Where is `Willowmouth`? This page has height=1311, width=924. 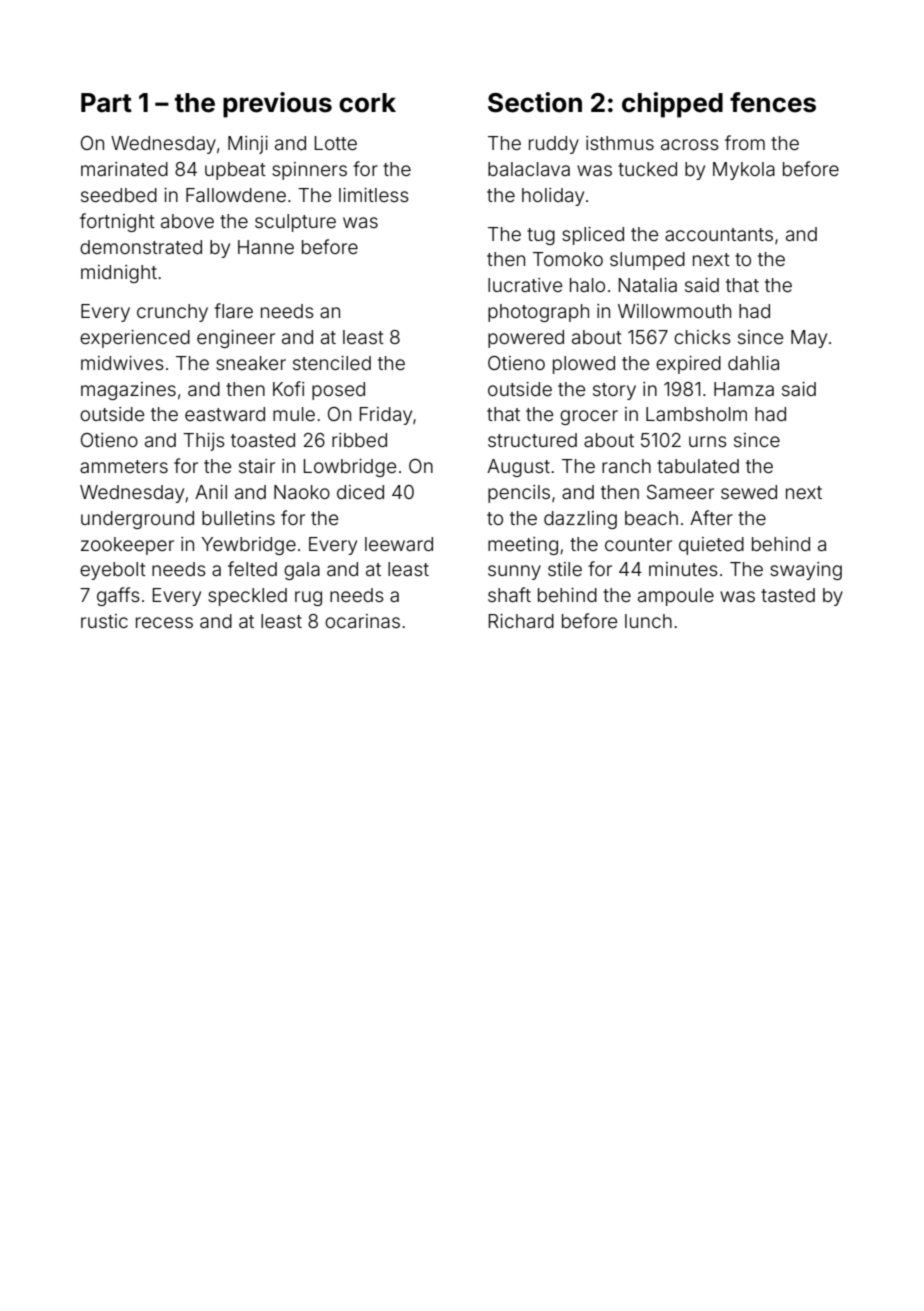
Willowmouth is located at coordinates (674, 311).
